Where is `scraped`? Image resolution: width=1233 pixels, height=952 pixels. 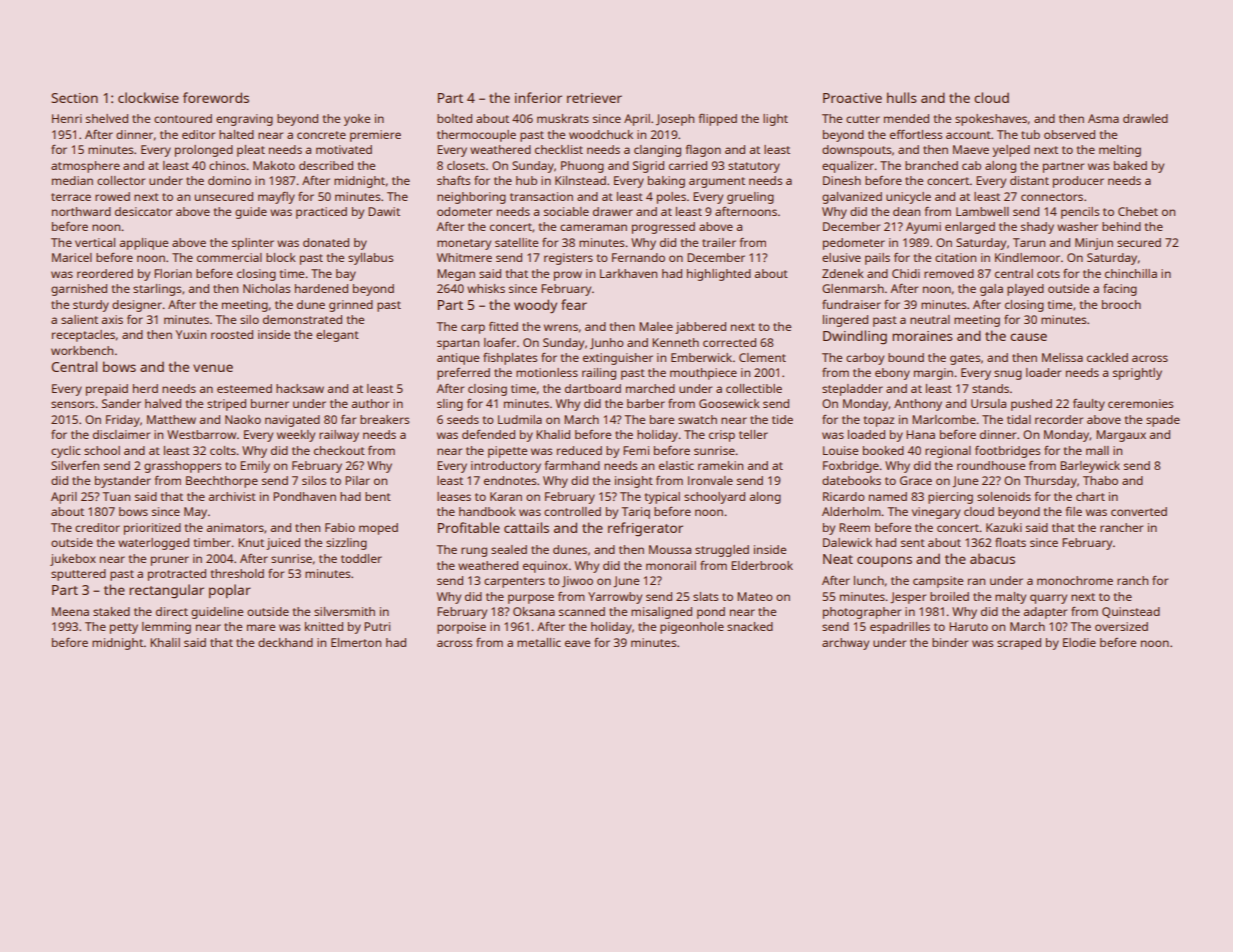 scraped is located at coordinates (1019, 644).
